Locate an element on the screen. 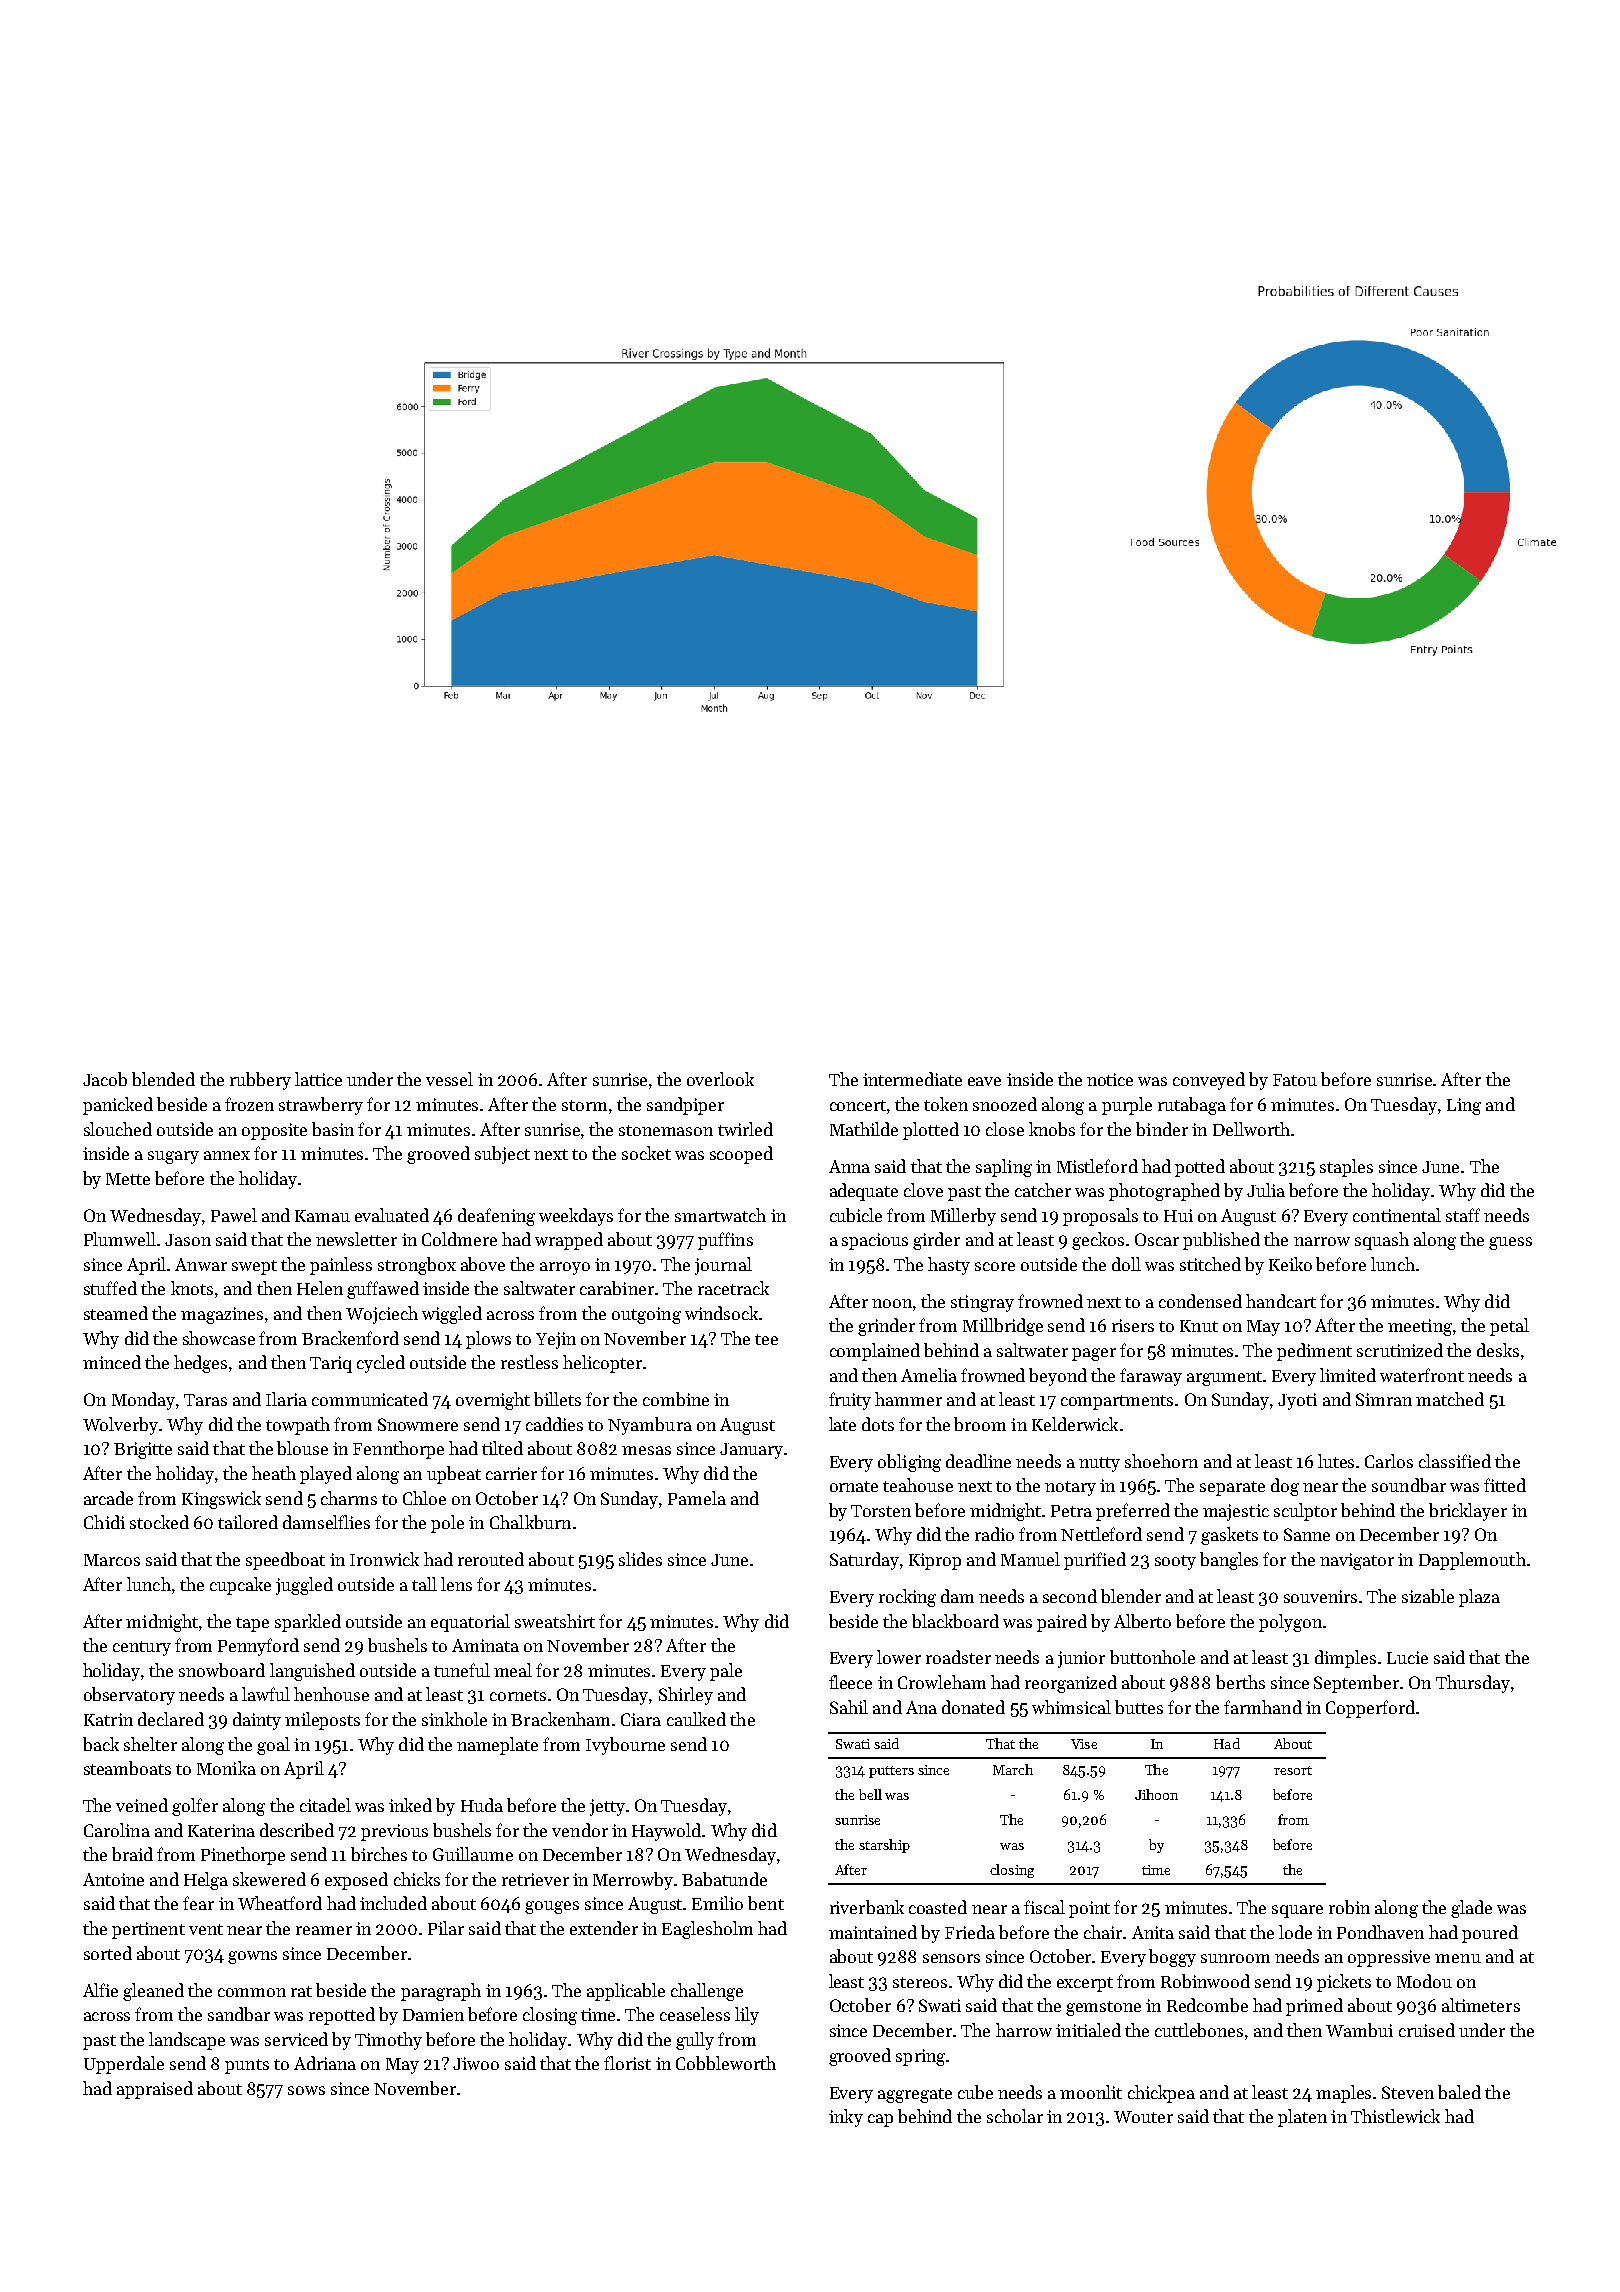 The width and height of the screenshot is (1620, 2292). teahouse is located at coordinates (918, 1485).
